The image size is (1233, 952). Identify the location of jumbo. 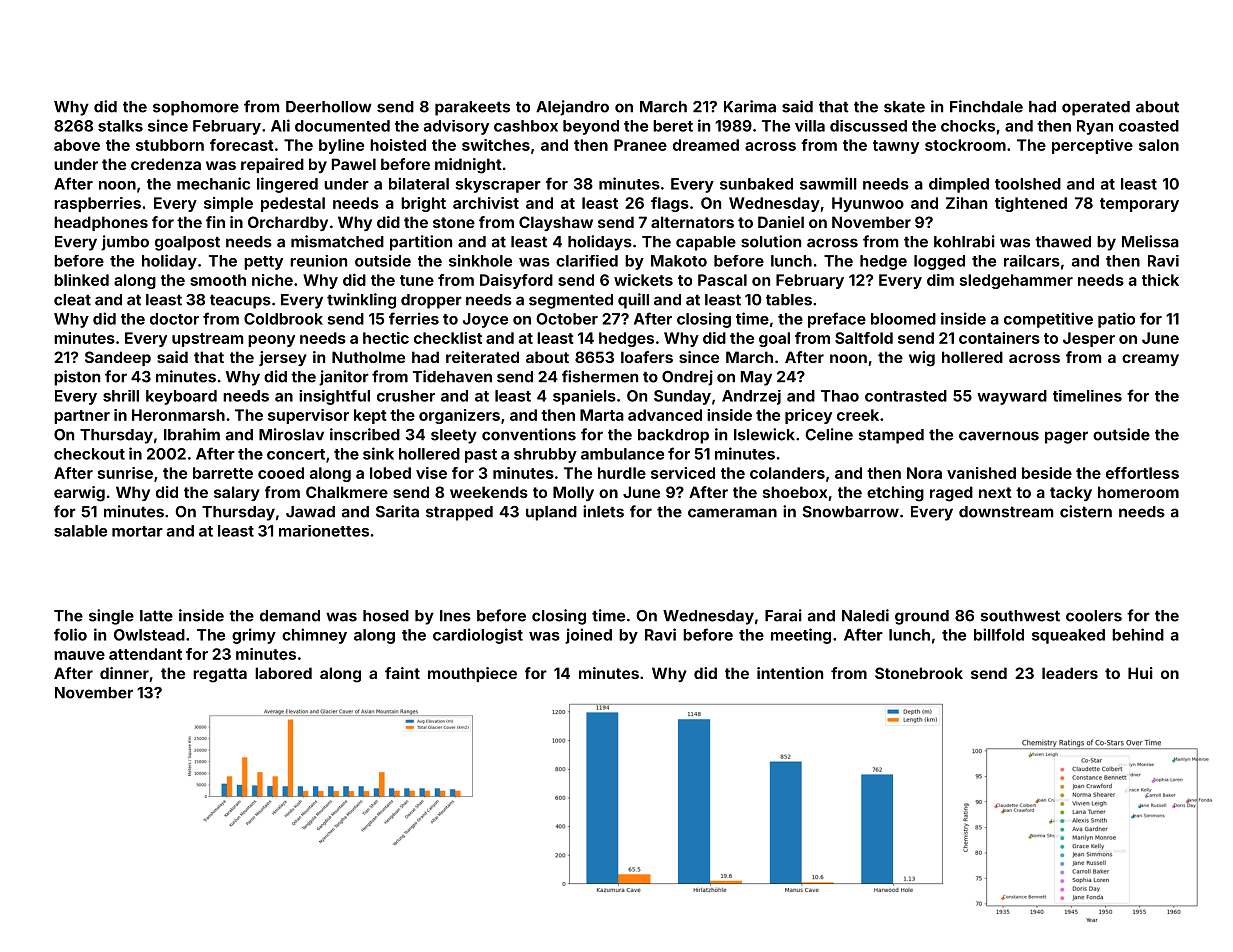
(125, 243).
